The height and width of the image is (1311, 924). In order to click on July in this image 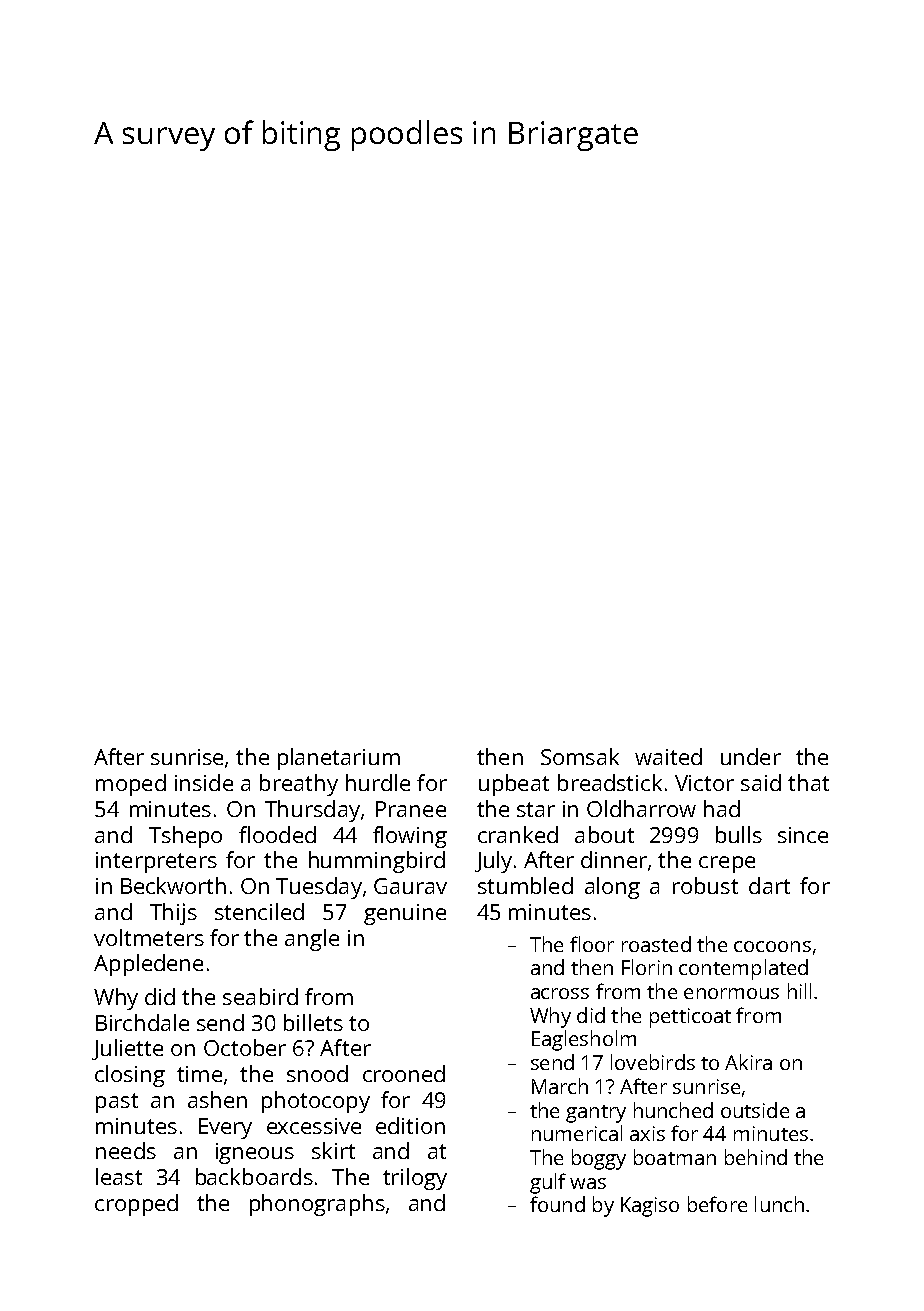, I will do `click(493, 862)`.
